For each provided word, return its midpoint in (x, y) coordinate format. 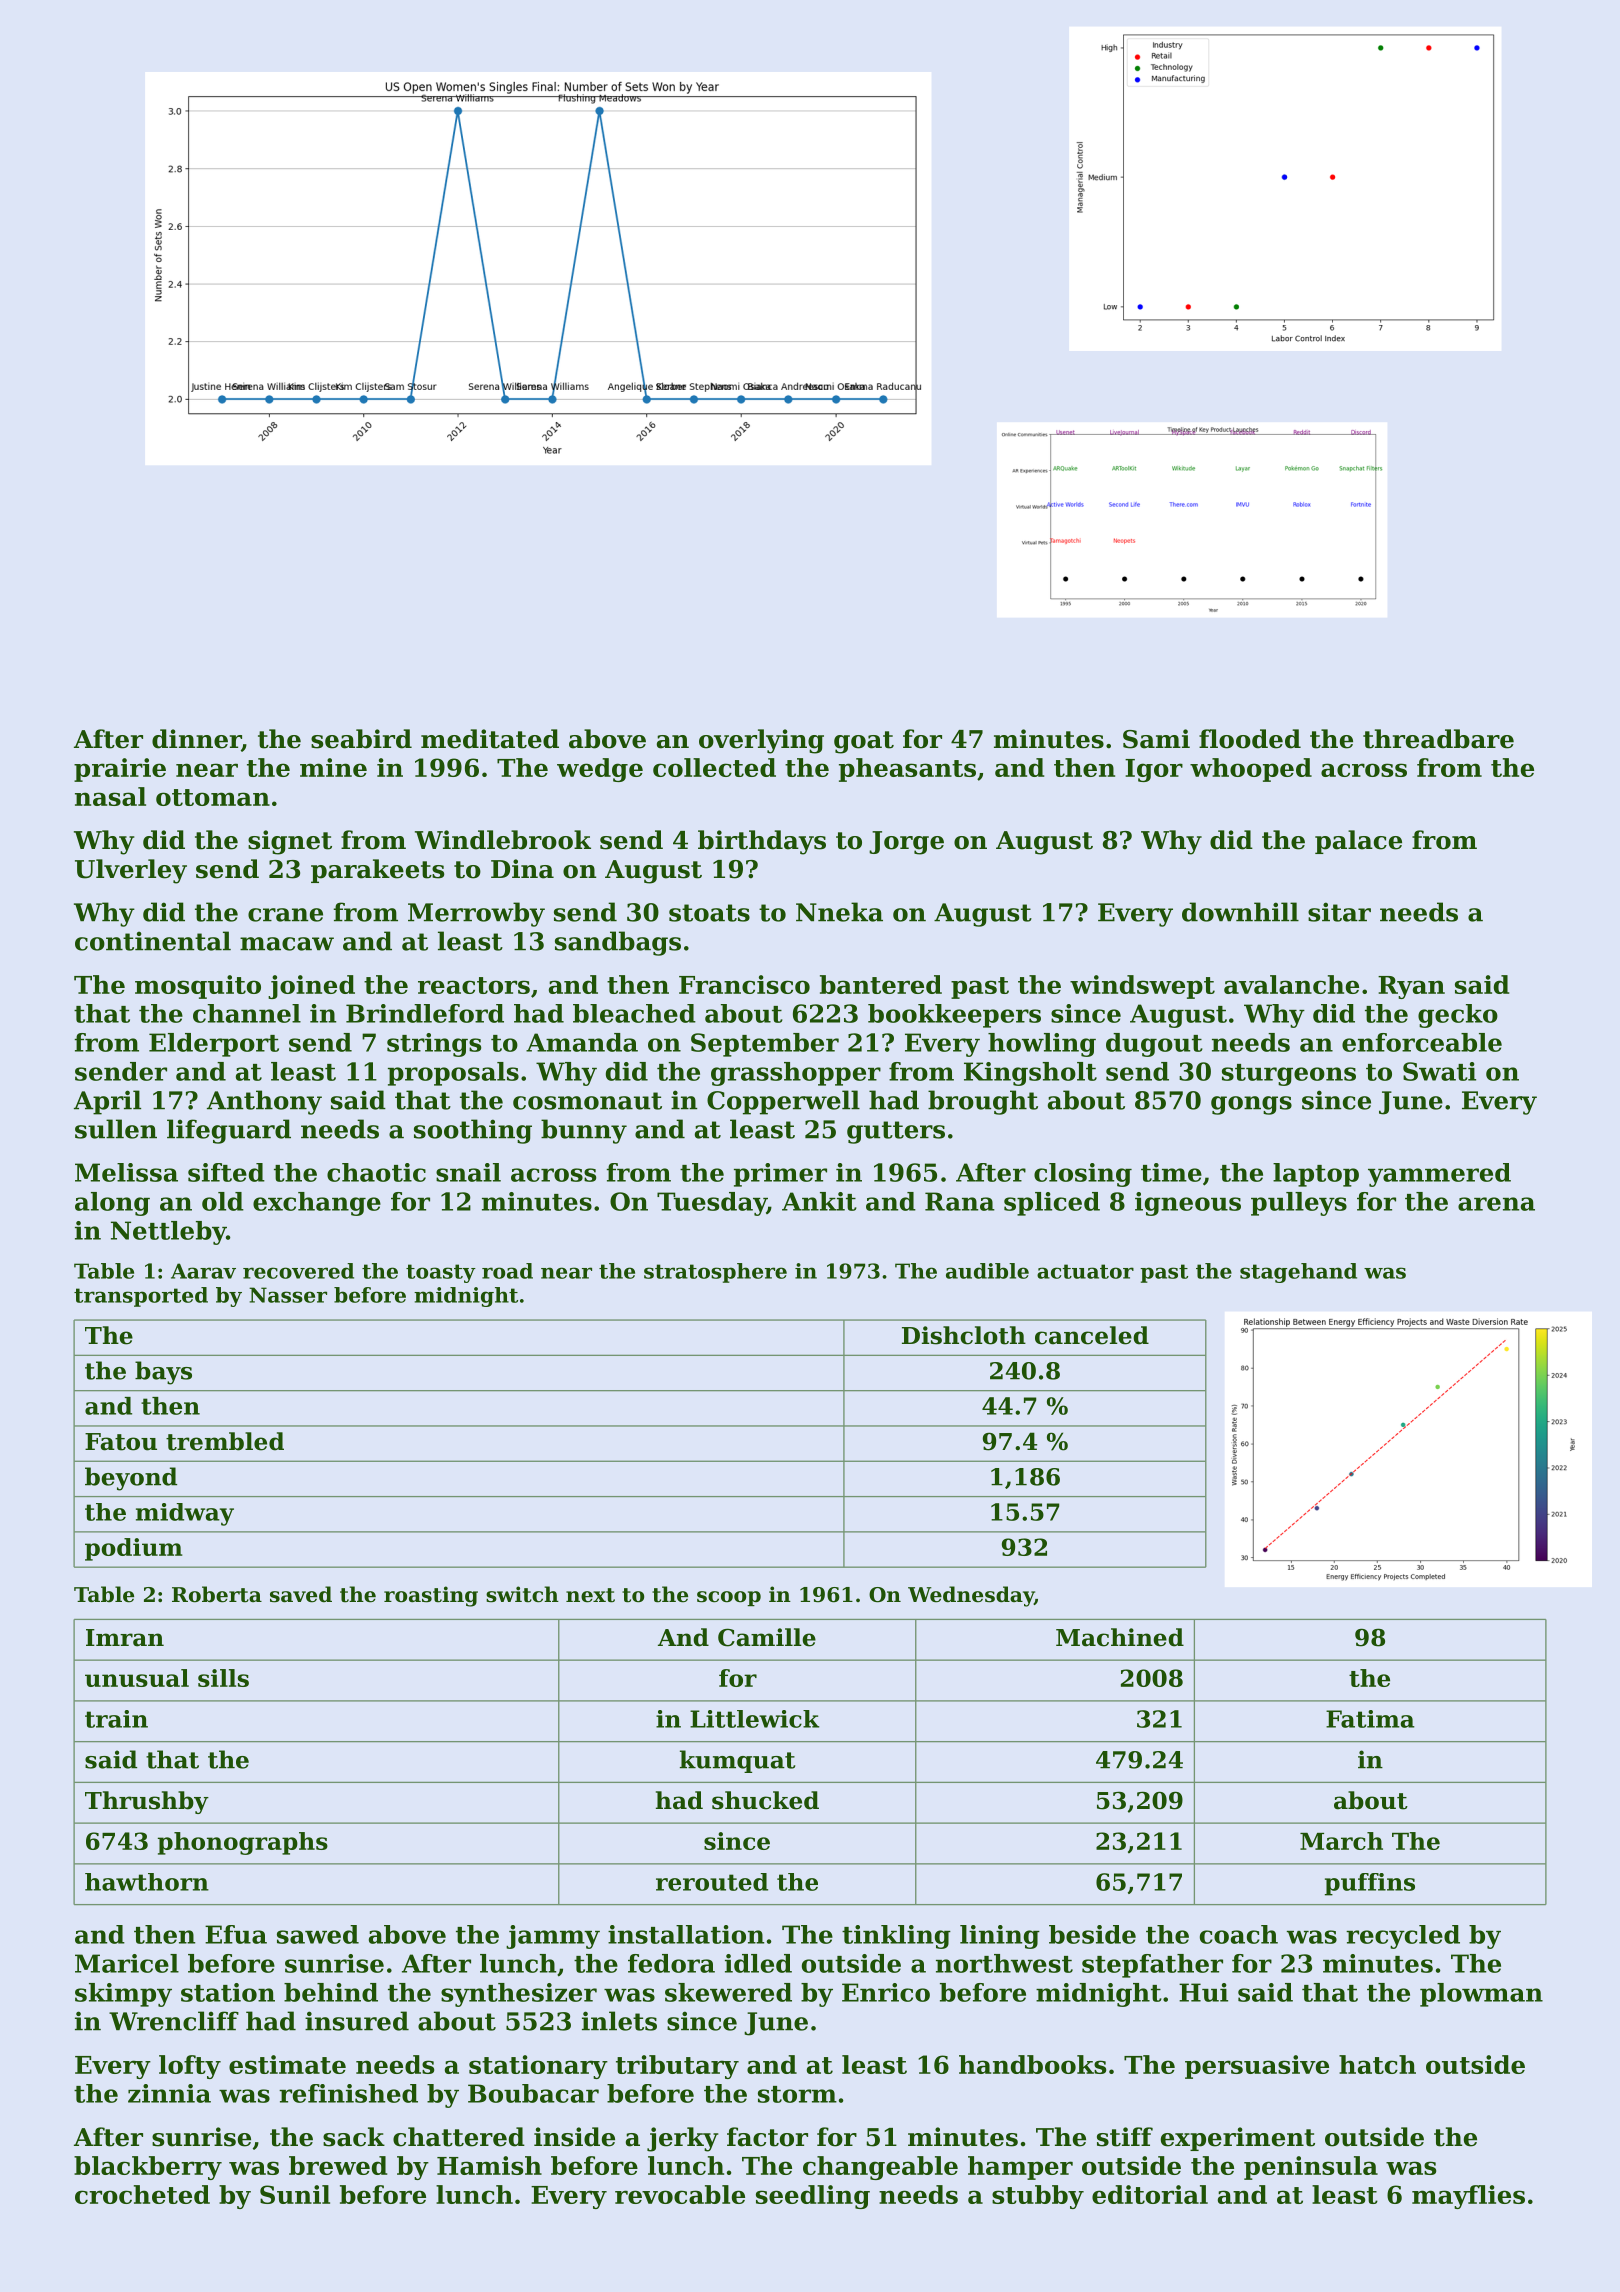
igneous (1188, 1204)
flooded (1250, 739)
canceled (1092, 1335)
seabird (361, 739)
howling (1042, 1045)
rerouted (712, 1882)
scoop (729, 1598)
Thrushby (147, 1802)
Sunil (295, 2194)
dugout (1154, 1045)
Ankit (819, 1201)
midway (185, 1514)
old (223, 1201)
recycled (1403, 1937)
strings (434, 1045)
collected (714, 767)
